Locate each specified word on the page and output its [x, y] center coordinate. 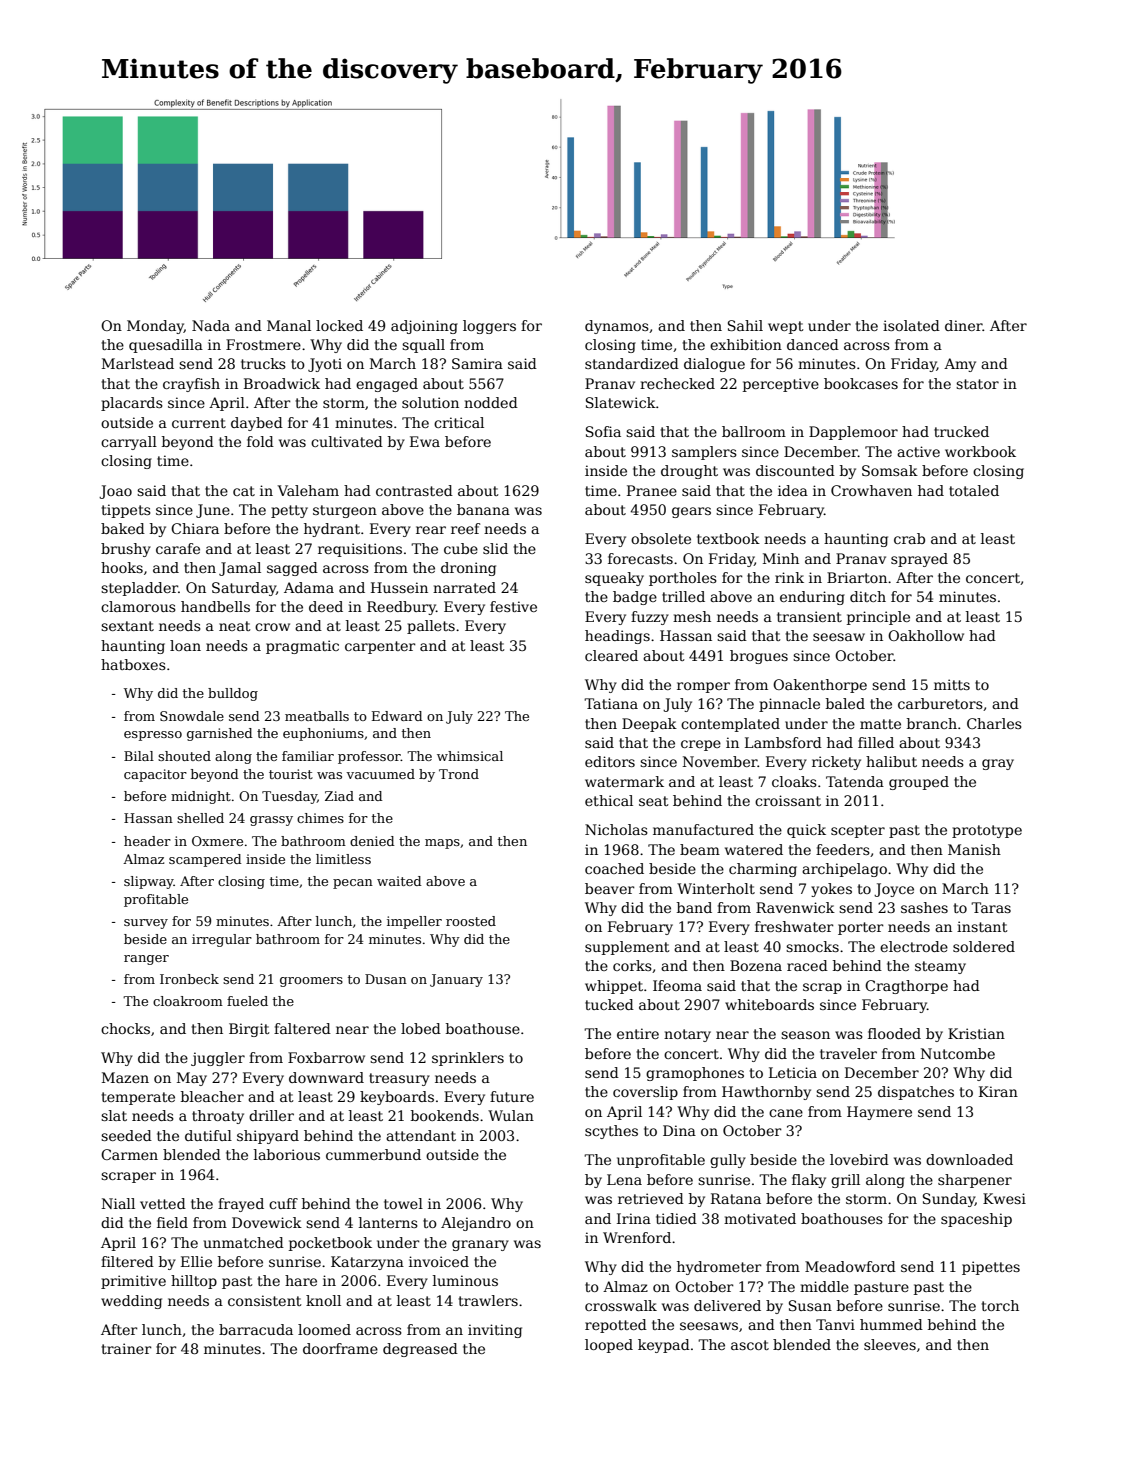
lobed [421, 1028]
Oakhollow [926, 635]
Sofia [603, 431]
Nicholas [616, 829]
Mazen [125, 1077]
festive [513, 606]
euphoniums [323, 734]
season [805, 1035]
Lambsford [783, 742]
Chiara [195, 528]
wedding [131, 1302]
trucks [263, 363]
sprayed [919, 560]
